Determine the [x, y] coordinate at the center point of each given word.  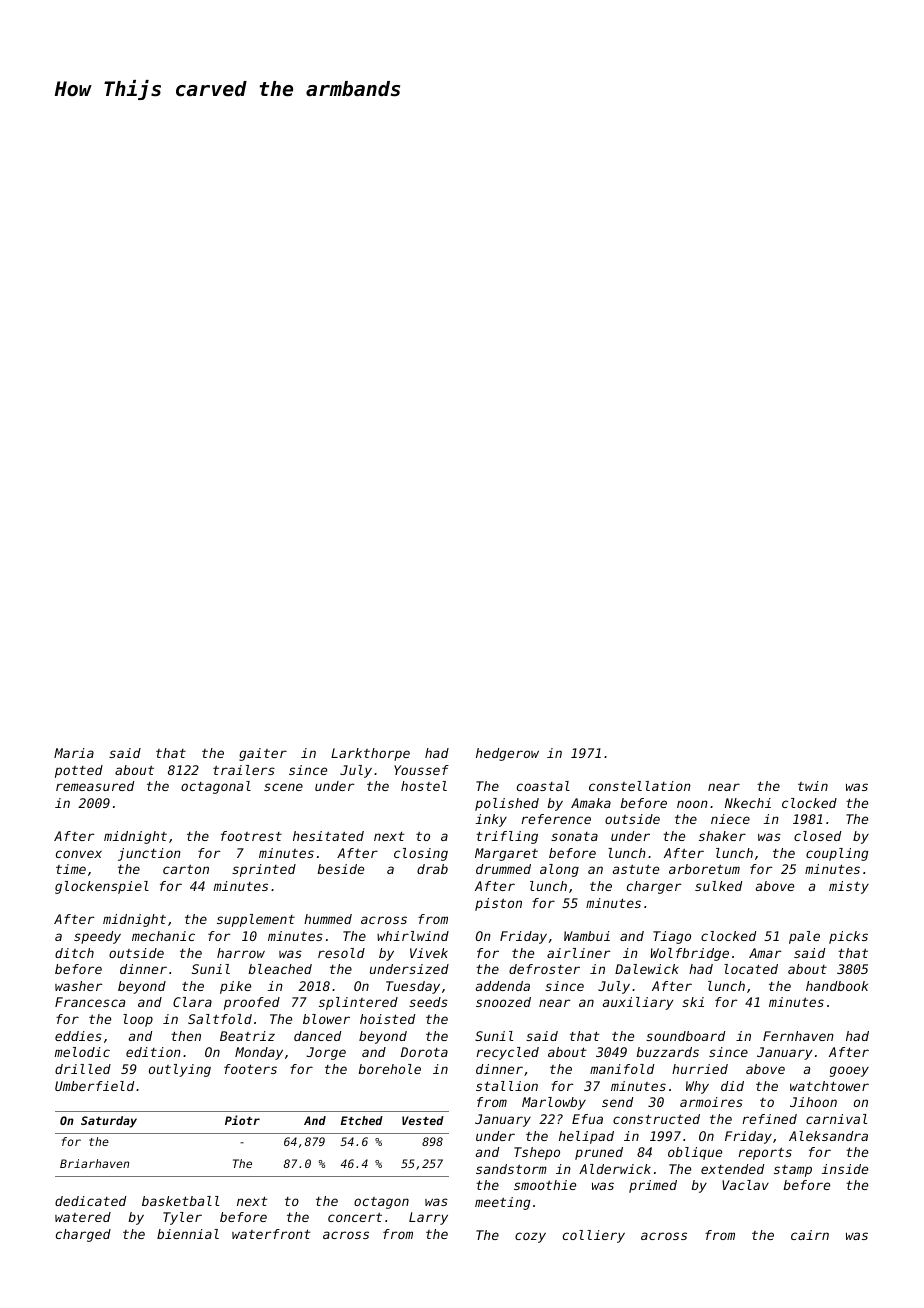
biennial [188, 1234]
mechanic [163, 936]
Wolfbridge [690, 954]
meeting [502, 1203]
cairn [810, 1235]
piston [498, 904]
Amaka [591, 803]
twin [813, 786]
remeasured [95, 786]
